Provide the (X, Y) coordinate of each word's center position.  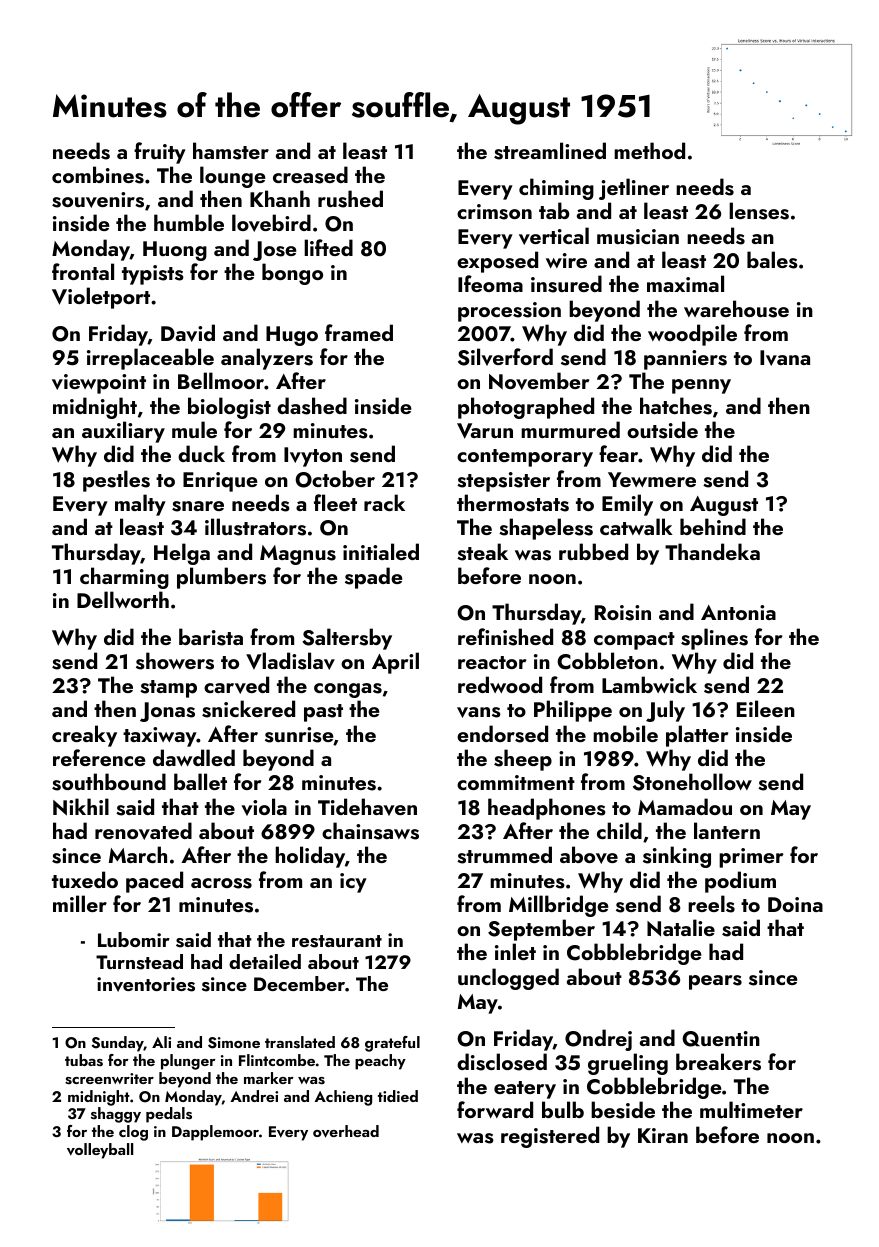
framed (359, 332)
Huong (175, 251)
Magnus (298, 555)
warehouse (736, 309)
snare (198, 506)
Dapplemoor (215, 1133)
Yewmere (652, 479)
